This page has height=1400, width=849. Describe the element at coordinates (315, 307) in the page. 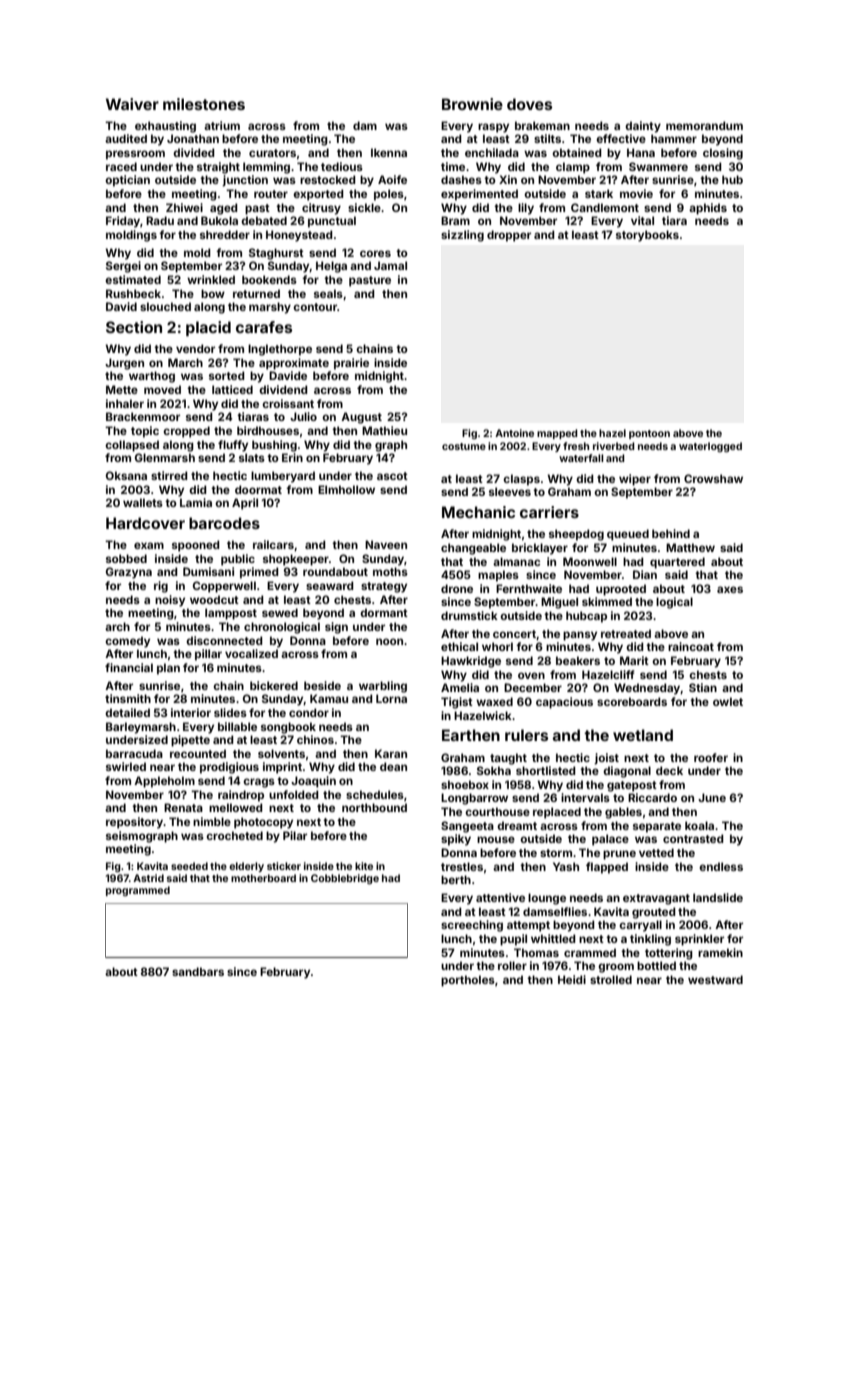

I see `contour` at that location.
